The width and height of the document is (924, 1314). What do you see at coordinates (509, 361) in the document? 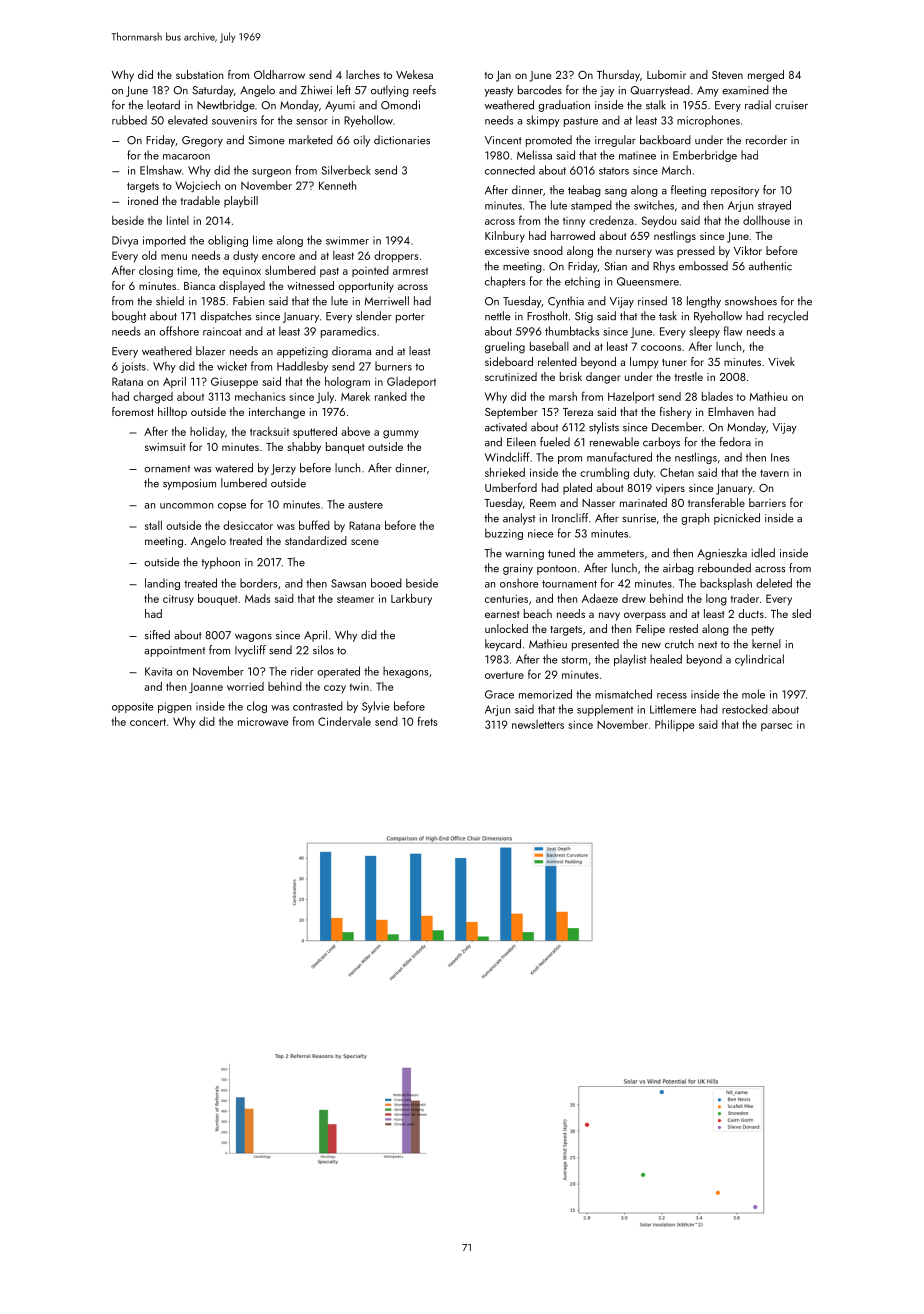
I see `sideboard` at bounding box center [509, 361].
